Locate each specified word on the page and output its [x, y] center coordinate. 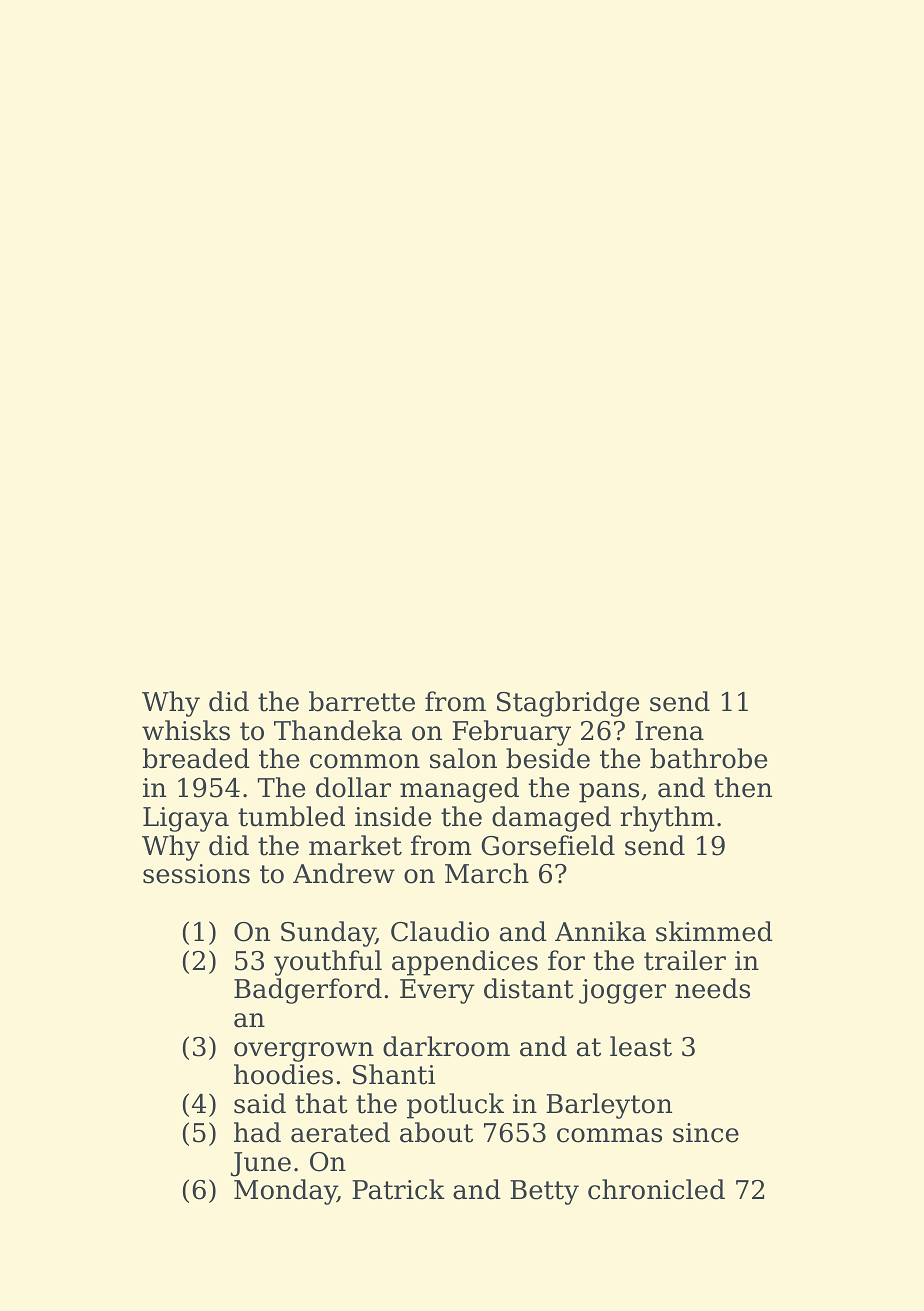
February [511, 733]
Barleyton [609, 1106]
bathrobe [708, 758]
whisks [186, 730]
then [743, 787]
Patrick [398, 1189]
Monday [285, 1192]
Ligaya [186, 819]
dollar [353, 787]
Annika [600, 931]
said [260, 1103]
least [641, 1046]
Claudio [440, 931]
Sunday [328, 934]
